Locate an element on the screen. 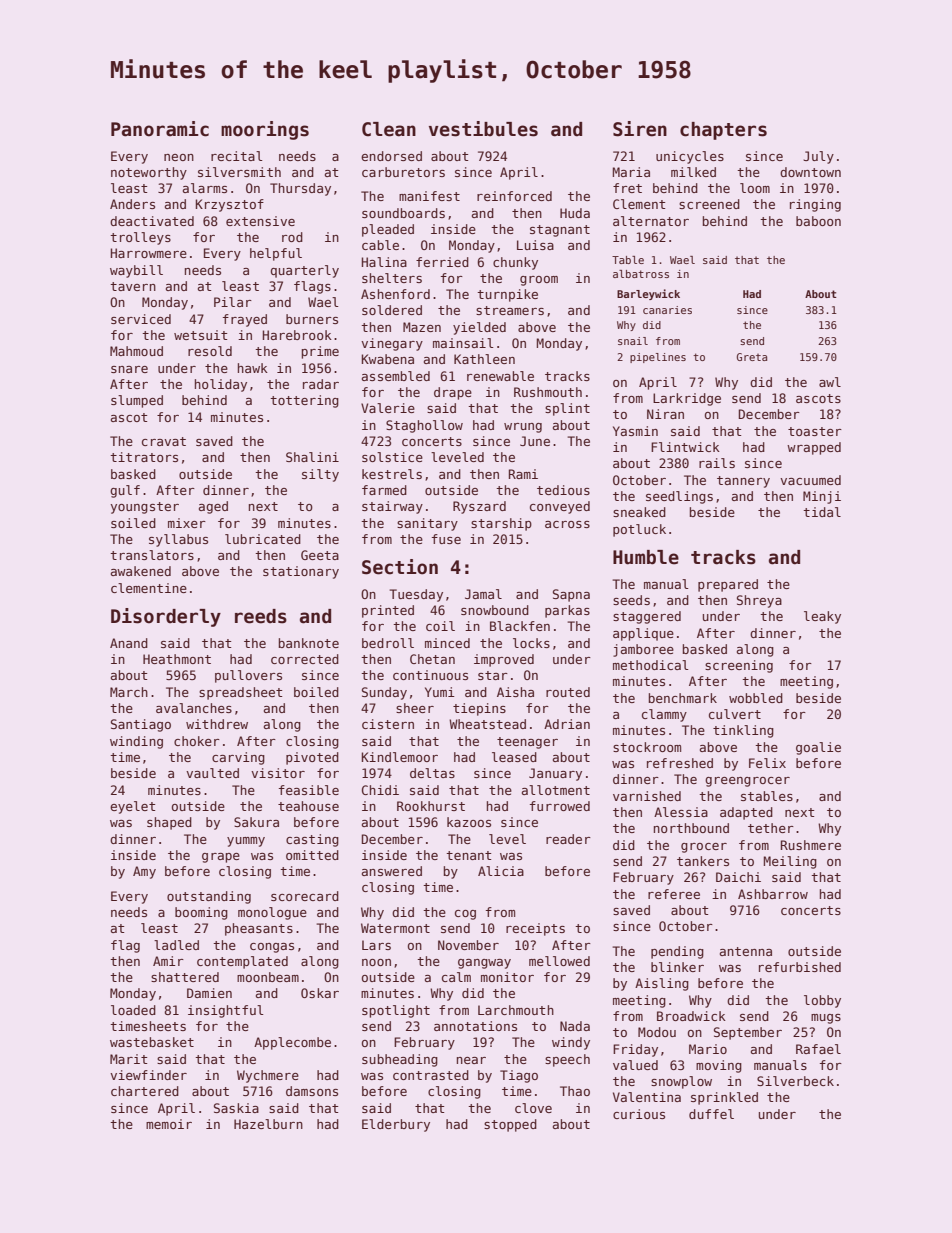  waybill is located at coordinates (136, 271).
